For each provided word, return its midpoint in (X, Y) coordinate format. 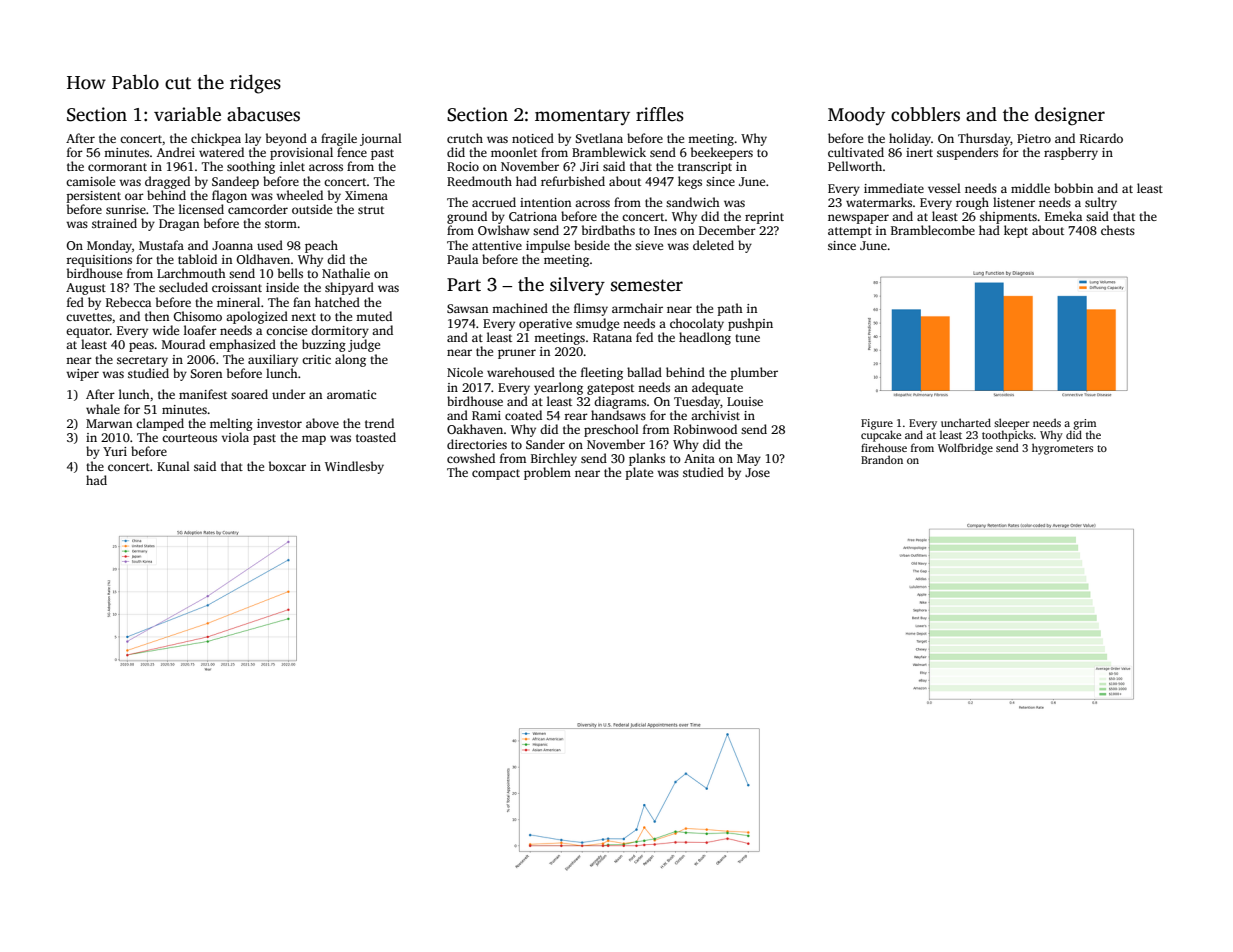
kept (1016, 231)
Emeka (1063, 216)
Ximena (366, 195)
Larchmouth (191, 273)
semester (647, 285)
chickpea (216, 139)
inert (919, 152)
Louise (745, 401)
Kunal (173, 466)
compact (496, 474)
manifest (203, 394)
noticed (533, 138)
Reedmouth (479, 181)
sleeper (1012, 424)
